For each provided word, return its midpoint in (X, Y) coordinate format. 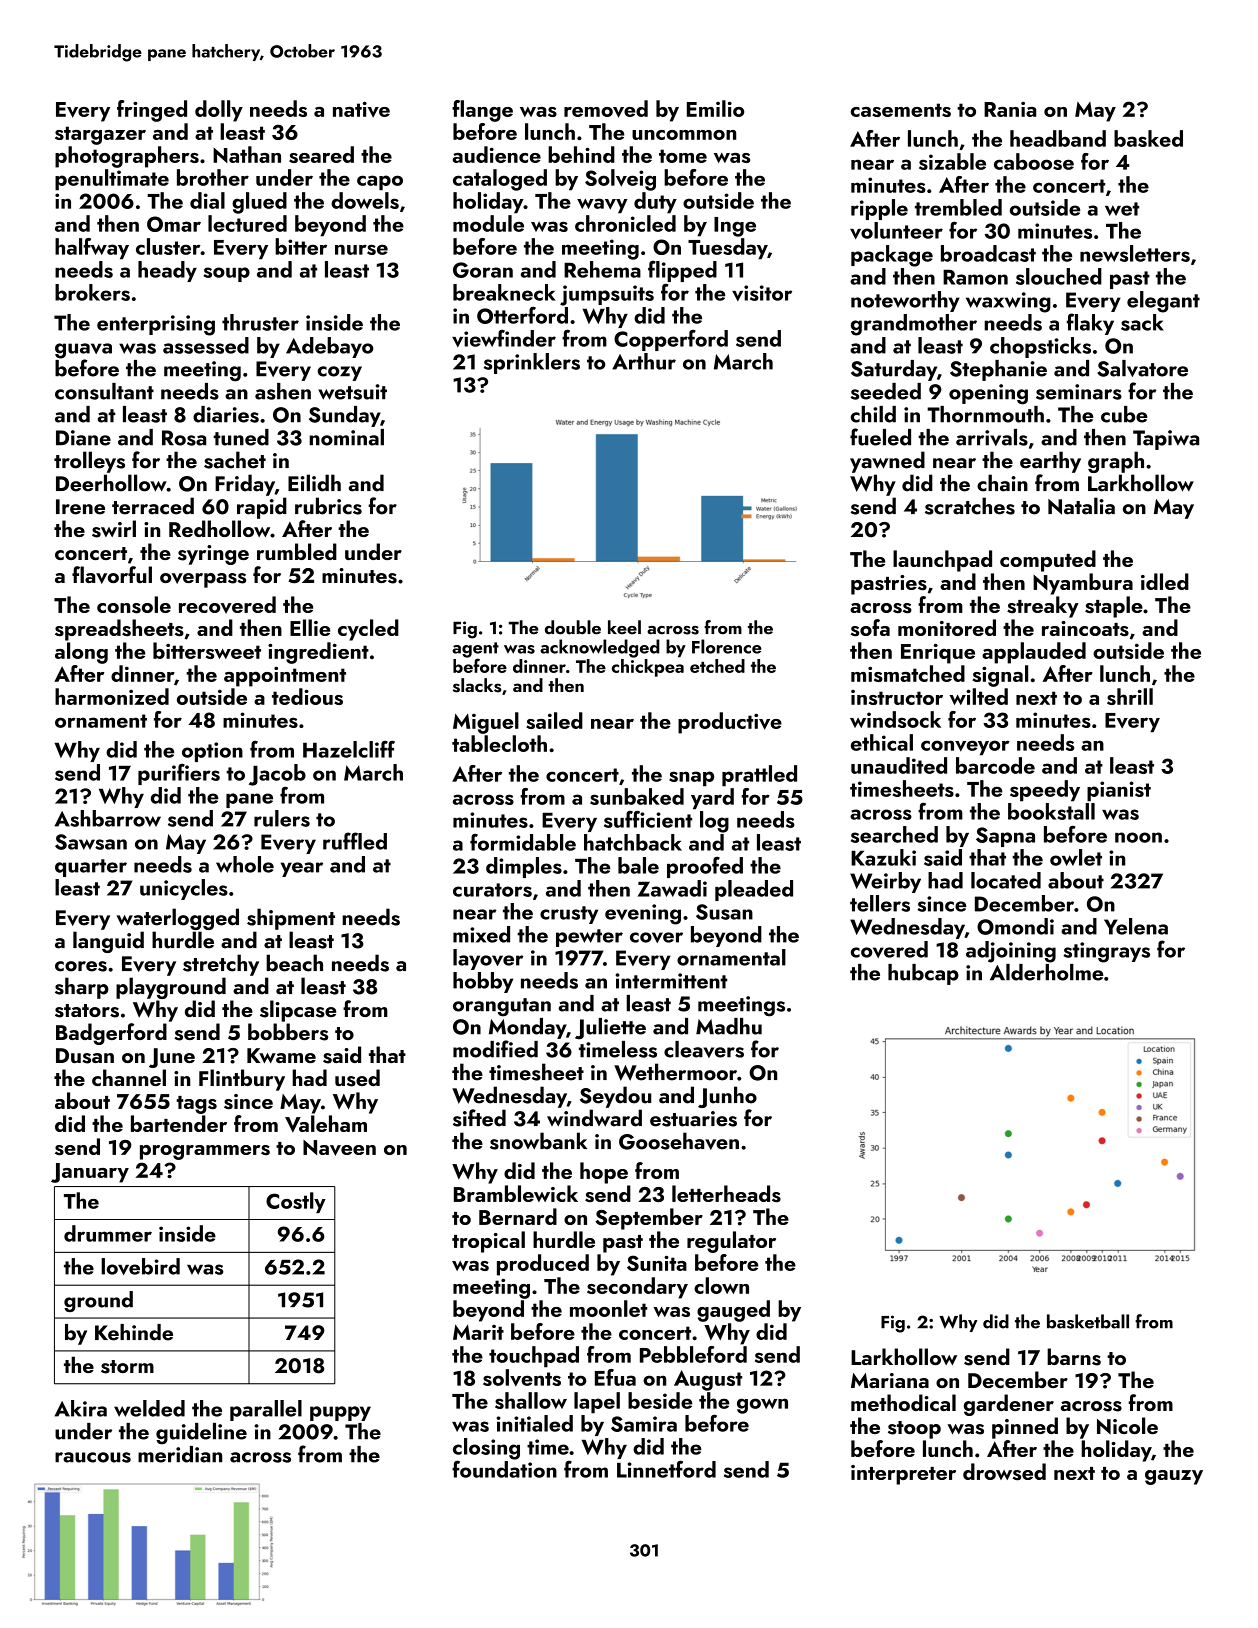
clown (721, 1285)
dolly (219, 111)
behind (581, 154)
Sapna (1005, 837)
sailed (554, 720)
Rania (1010, 109)
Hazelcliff (349, 749)
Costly (296, 1202)
